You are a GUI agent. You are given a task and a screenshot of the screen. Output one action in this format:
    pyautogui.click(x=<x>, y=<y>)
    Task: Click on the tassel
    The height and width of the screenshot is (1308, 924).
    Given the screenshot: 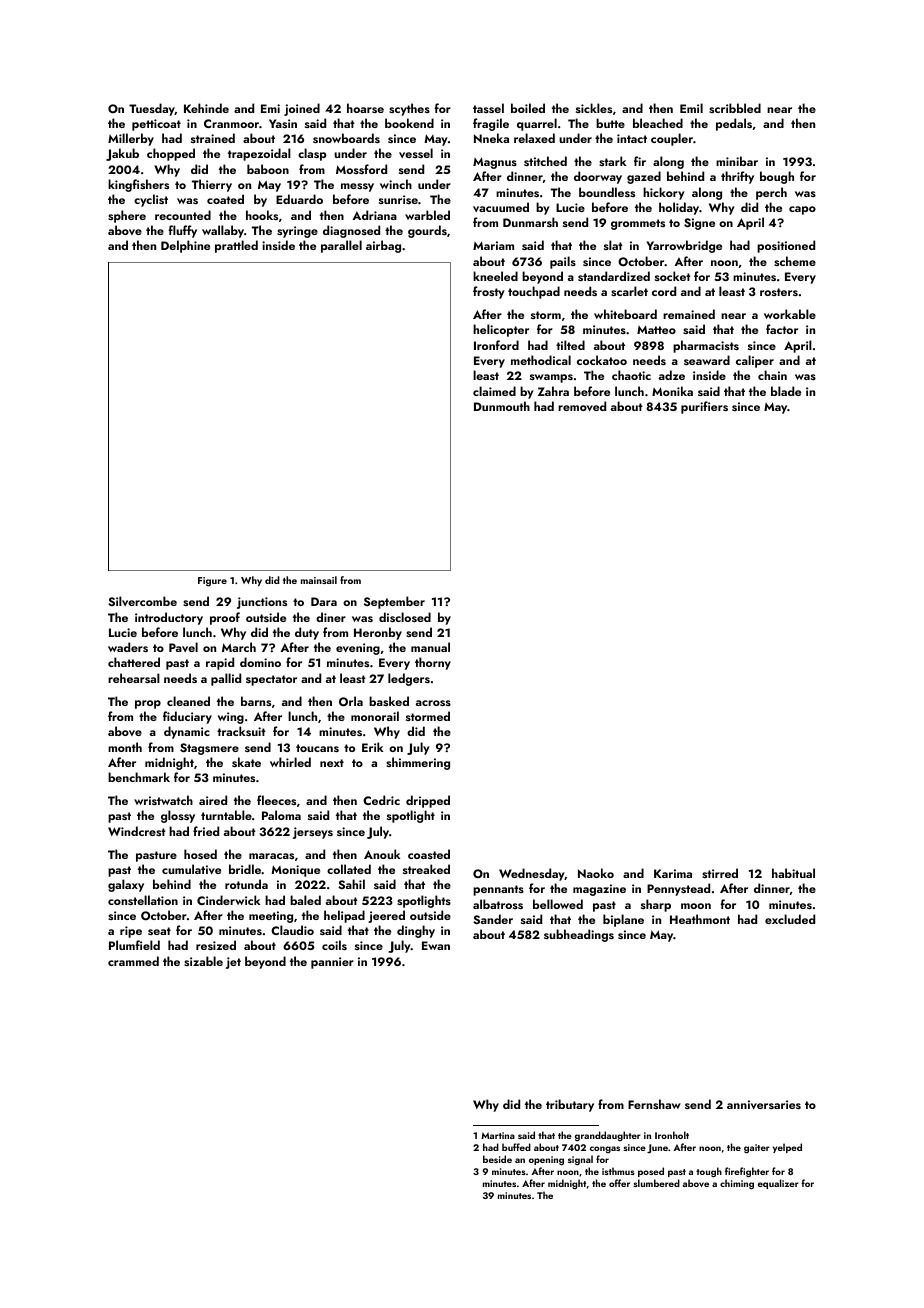 What is the action you would take?
    pyautogui.click(x=488, y=108)
